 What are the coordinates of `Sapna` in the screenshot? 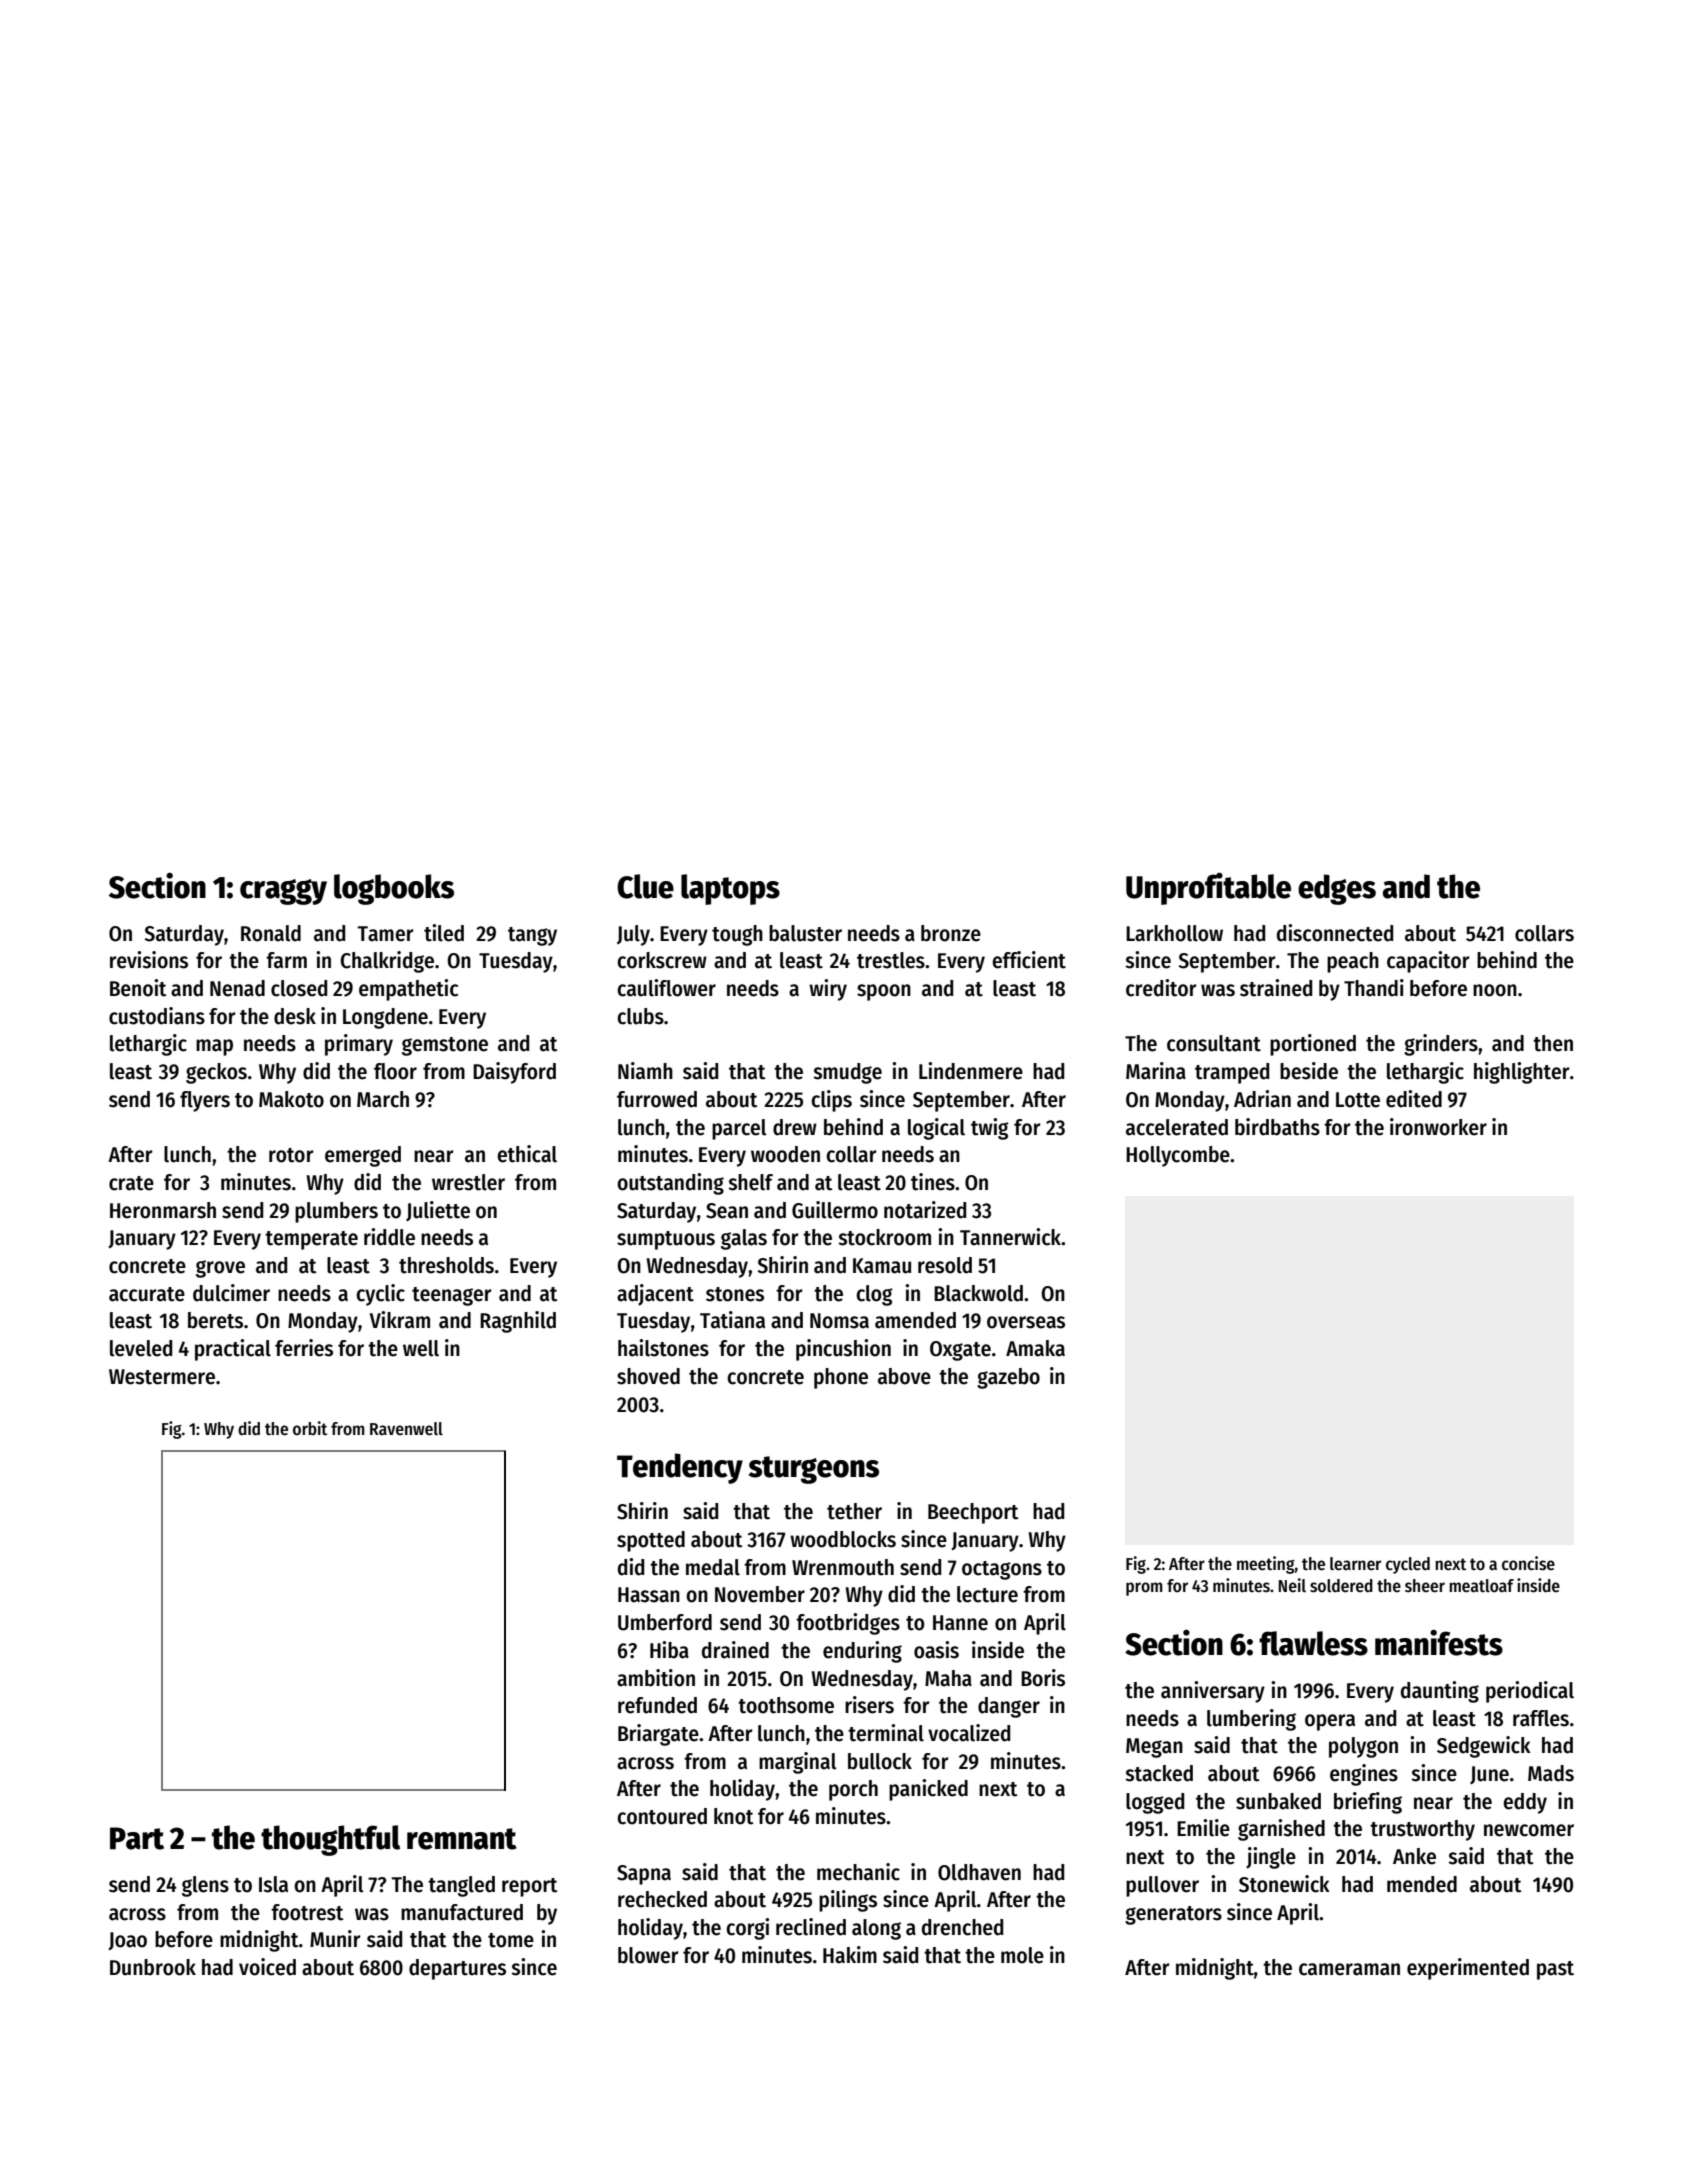 It's located at (644, 1875).
